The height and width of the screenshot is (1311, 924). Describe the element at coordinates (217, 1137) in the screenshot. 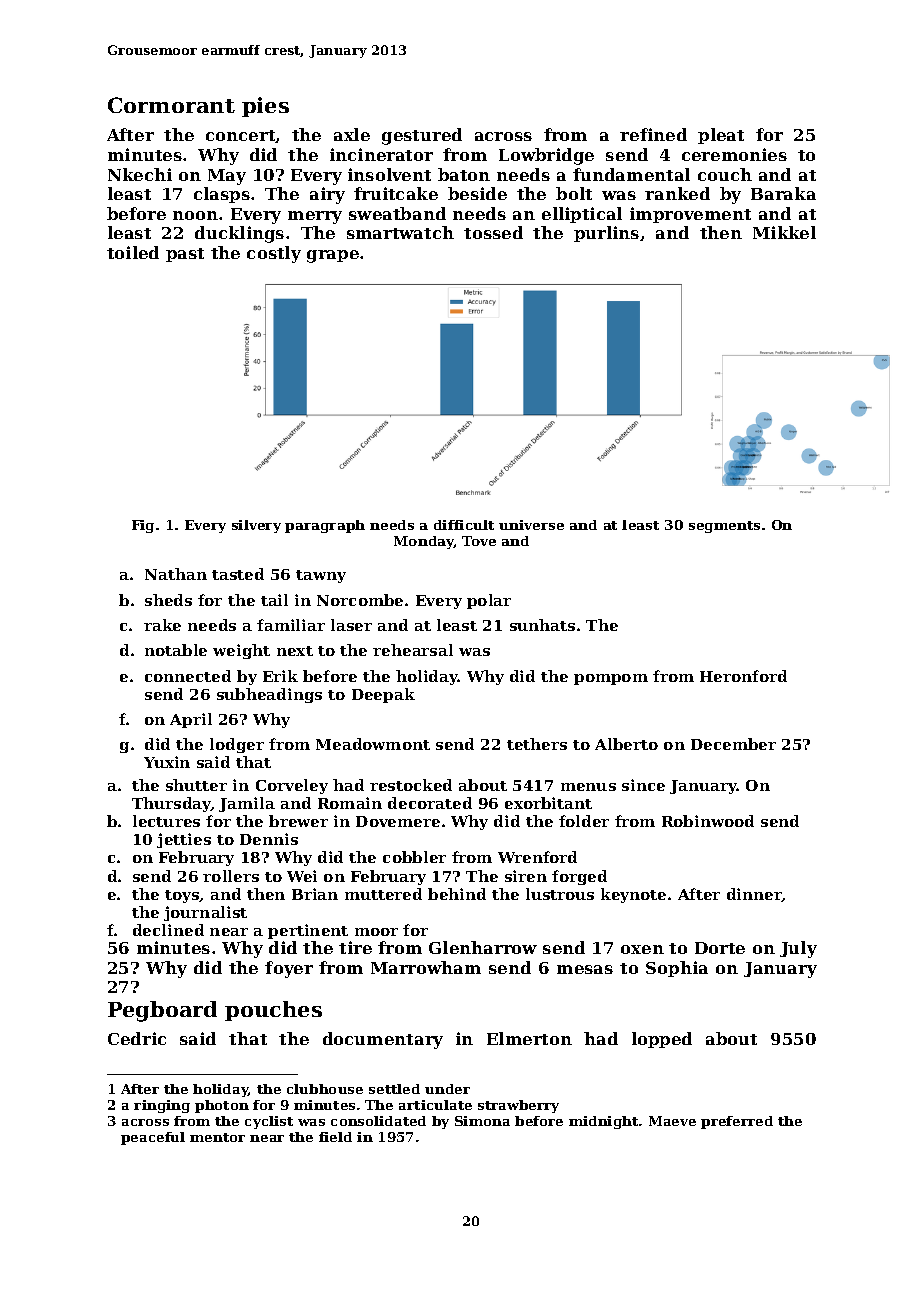

I see `mentor` at that location.
